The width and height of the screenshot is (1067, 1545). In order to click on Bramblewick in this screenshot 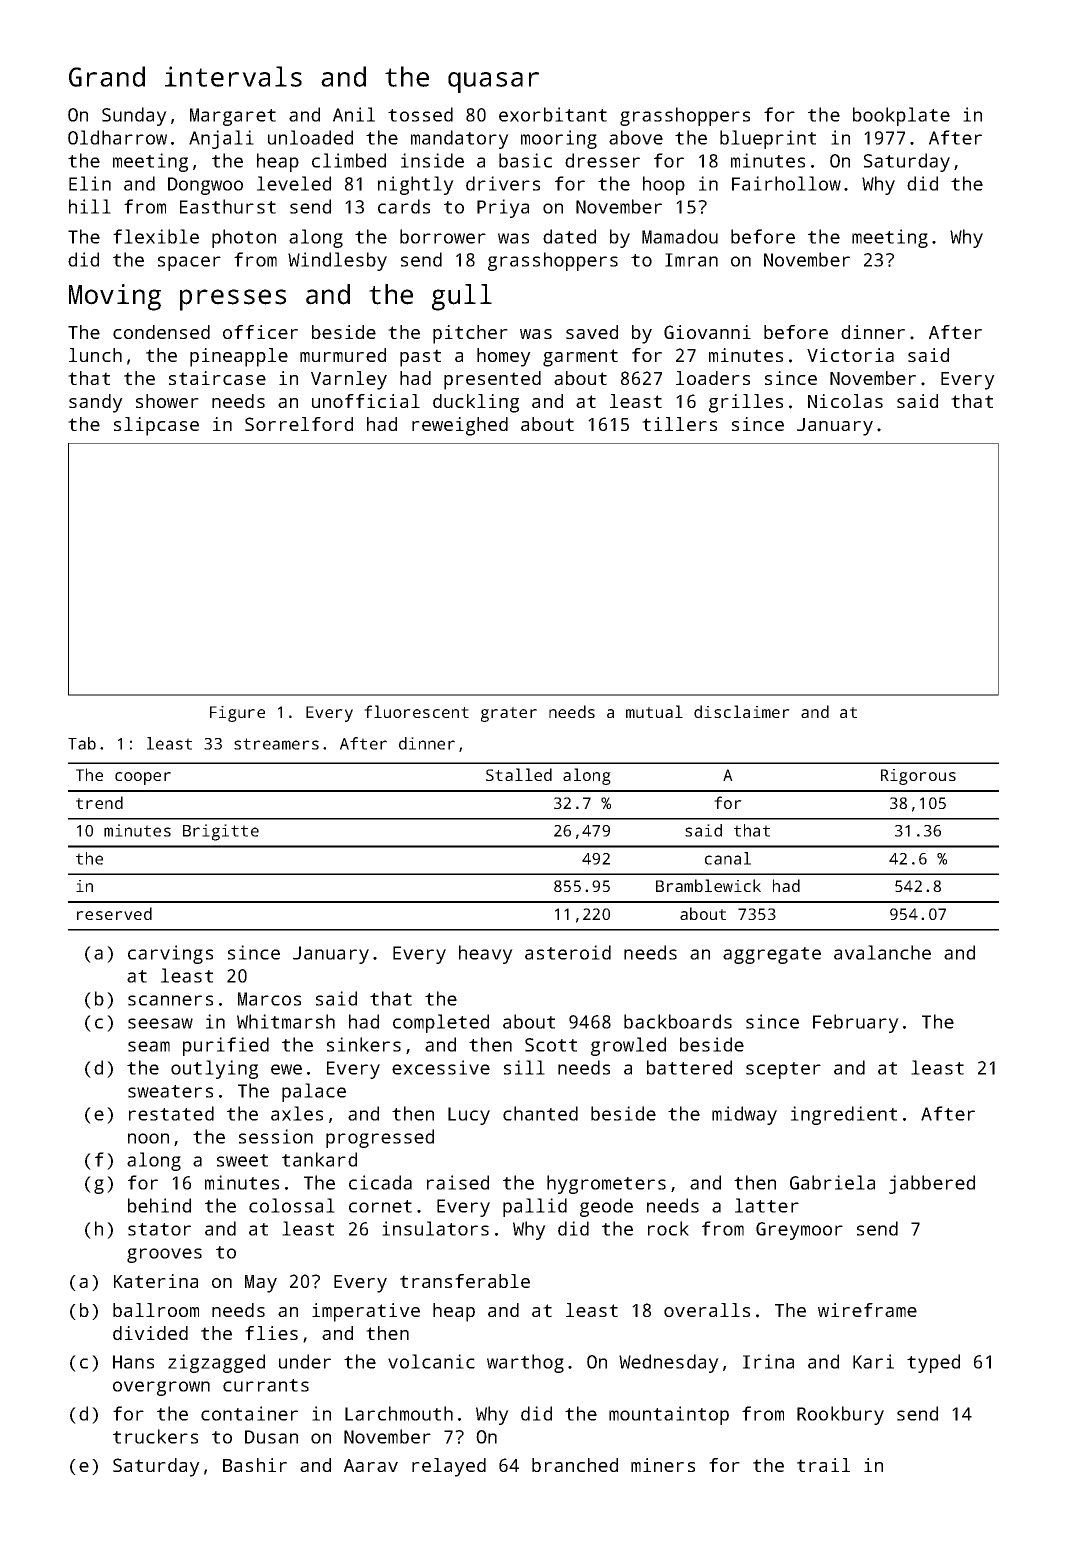, I will do `click(708, 885)`.
